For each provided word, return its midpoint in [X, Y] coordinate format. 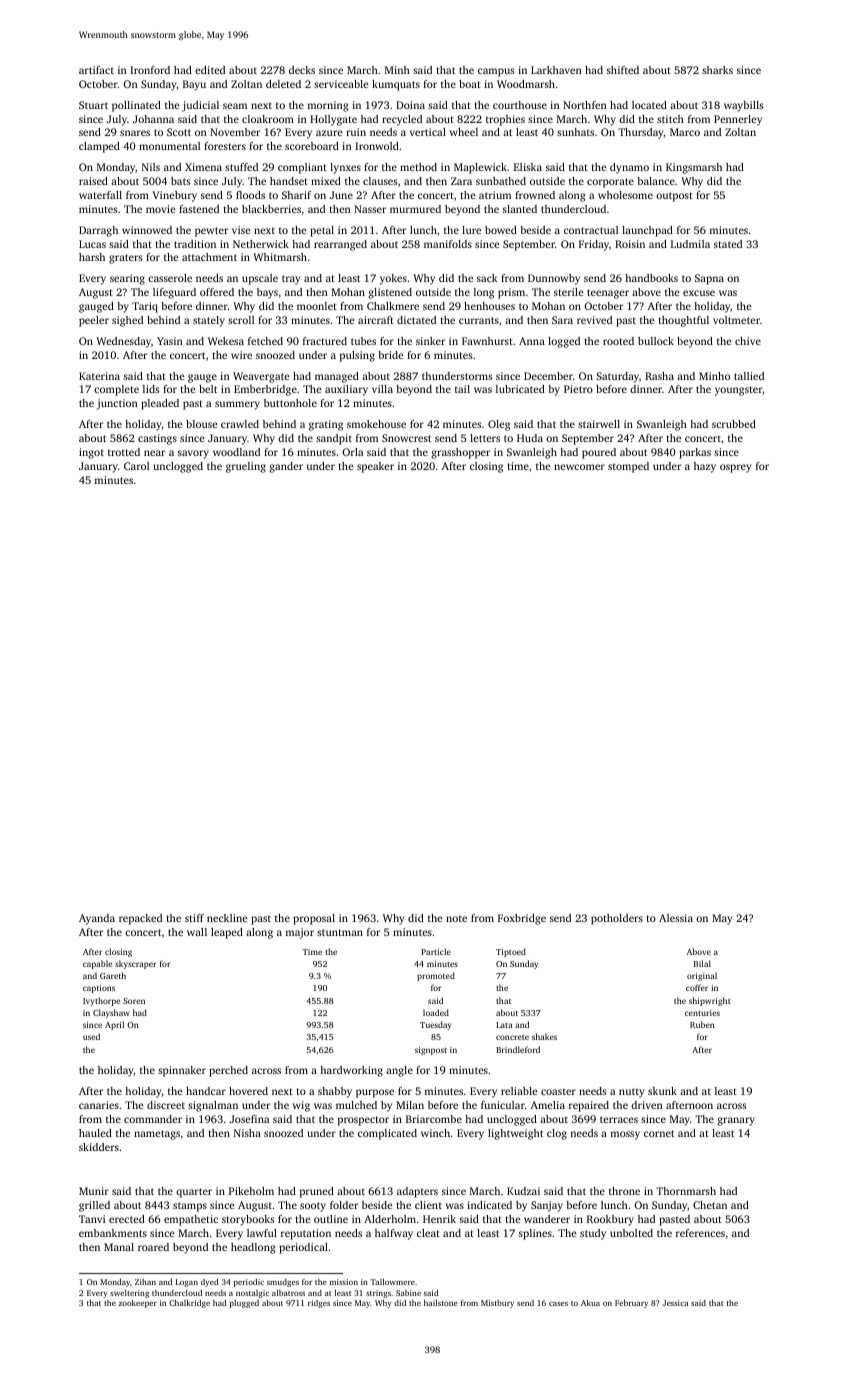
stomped [628, 467]
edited [210, 70]
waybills [743, 106]
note [456, 919]
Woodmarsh [526, 84]
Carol [136, 466]
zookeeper [138, 1304]
